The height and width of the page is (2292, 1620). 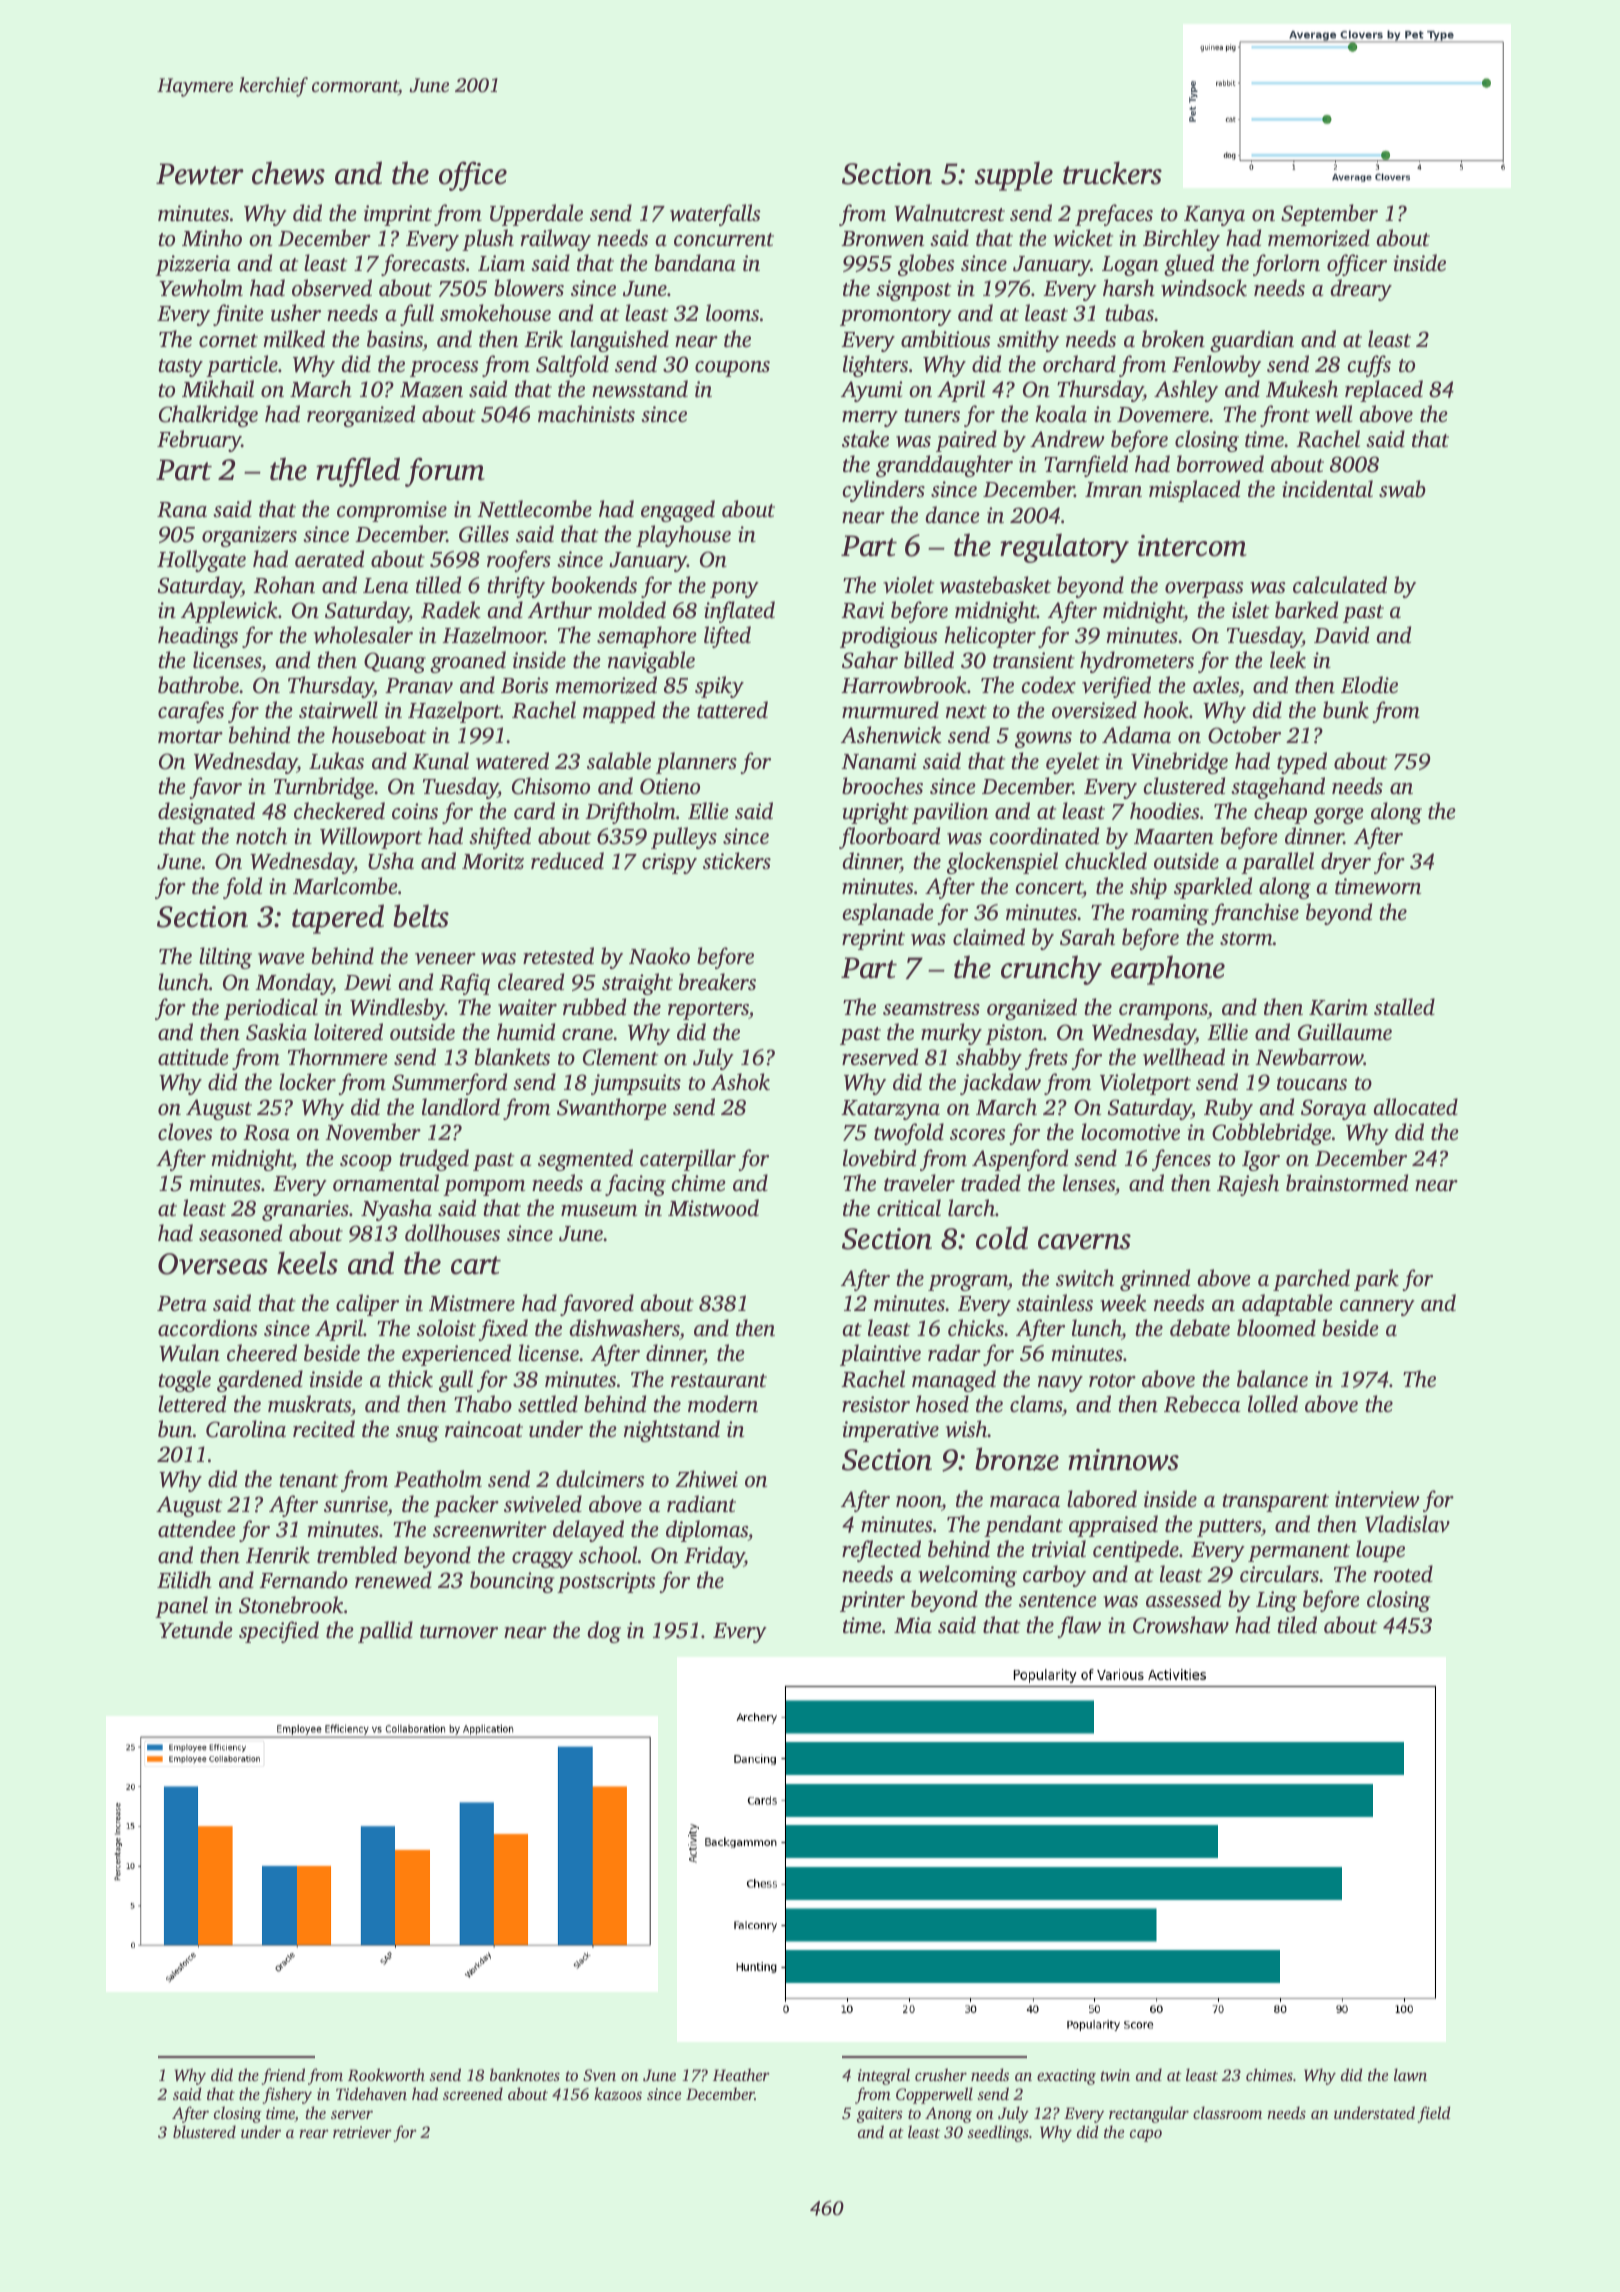 What do you see at coordinates (889, 838) in the page?
I see `floorboard` at bounding box center [889, 838].
